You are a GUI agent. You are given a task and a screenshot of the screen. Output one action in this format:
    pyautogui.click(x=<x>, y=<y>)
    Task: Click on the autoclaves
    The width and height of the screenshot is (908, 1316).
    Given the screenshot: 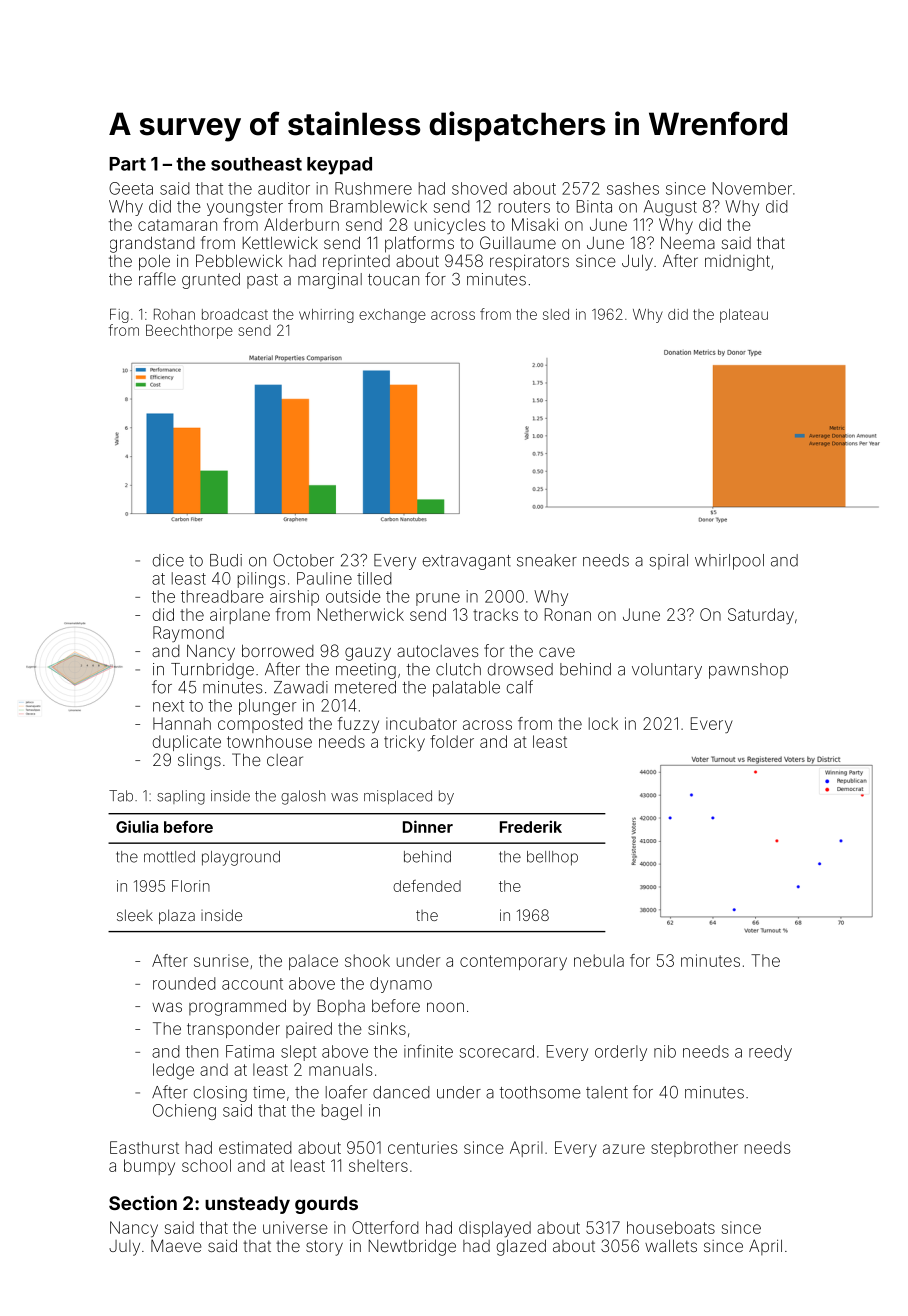 What is the action you would take?
    pyautogui.click(x=438, y=651)
